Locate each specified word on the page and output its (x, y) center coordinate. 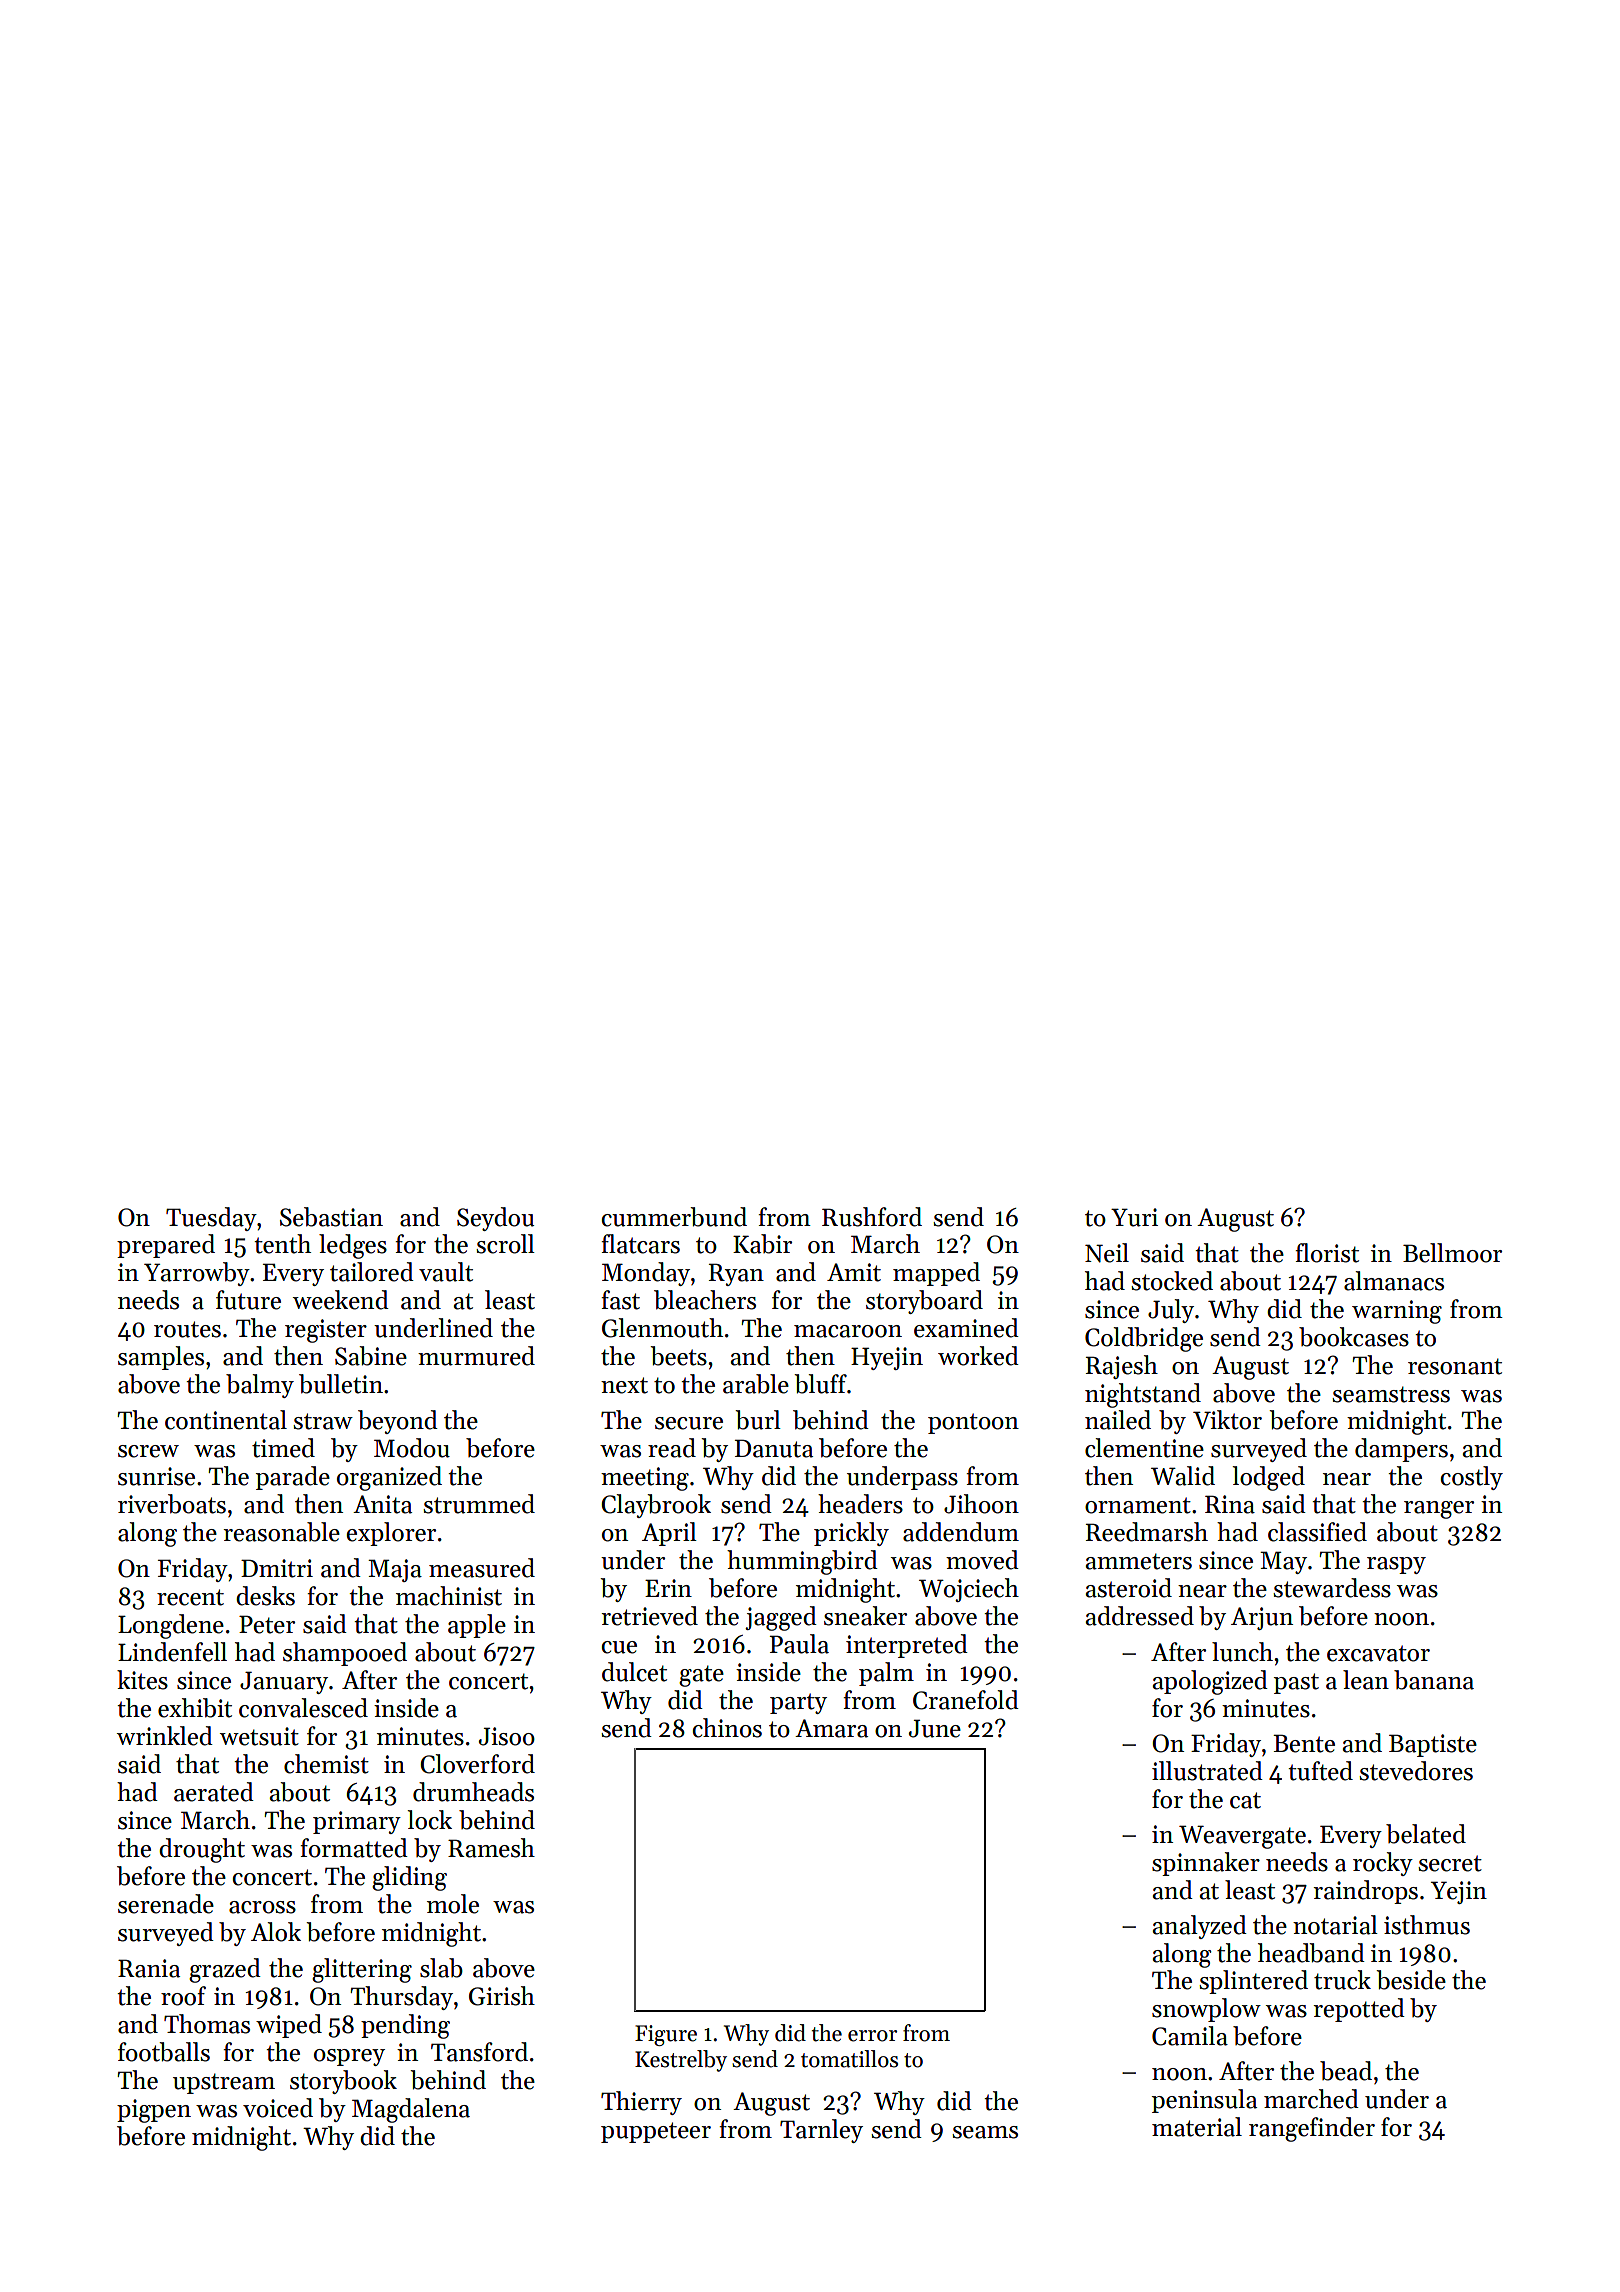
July (1171, 1311)
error (872, 2036)
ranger (1439, 1510)
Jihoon (981, 1504)
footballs (164, 2052)
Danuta (774, 1448)
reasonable (282, 1532)
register (326, 1331)
